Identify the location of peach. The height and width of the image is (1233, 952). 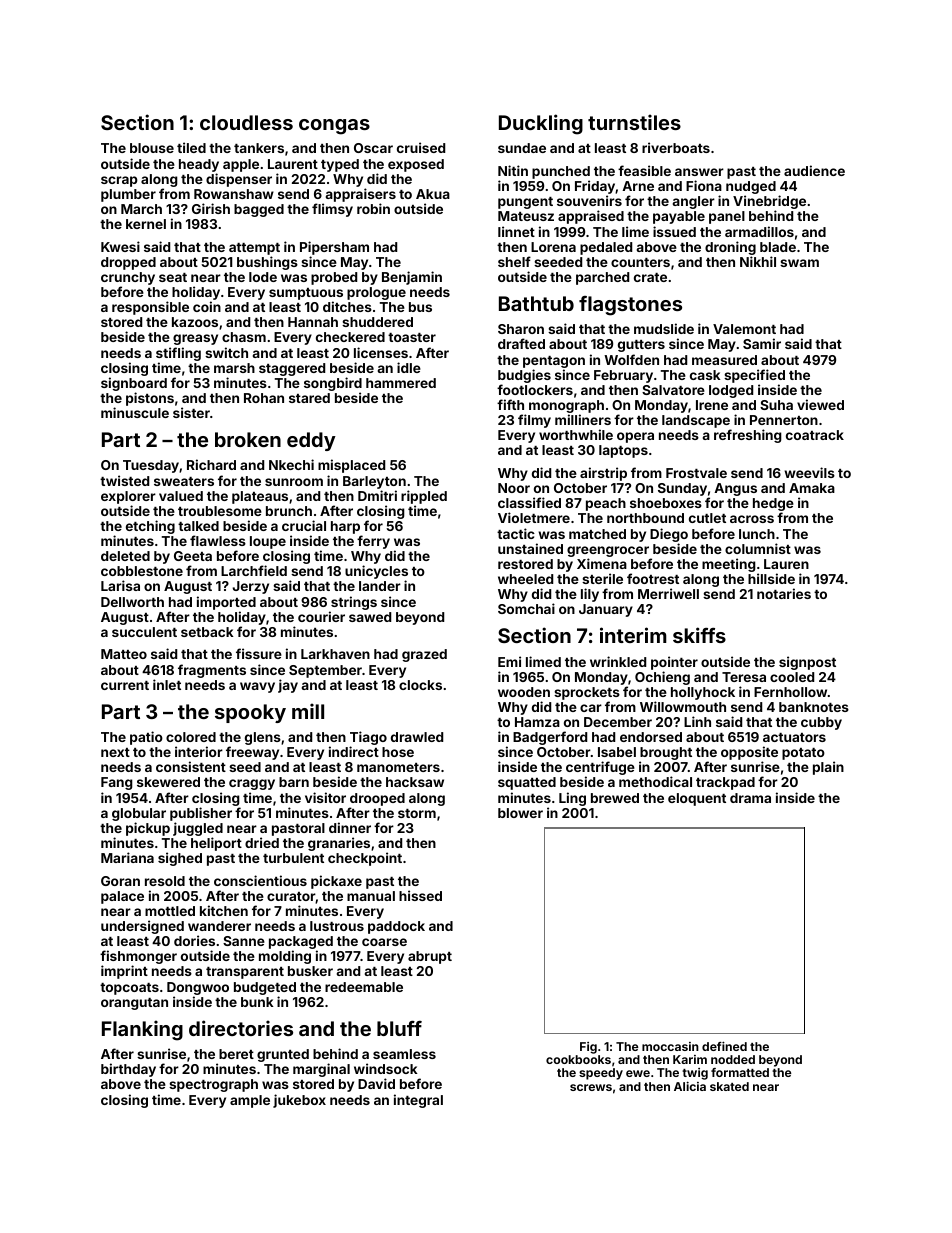
(606, 504).
